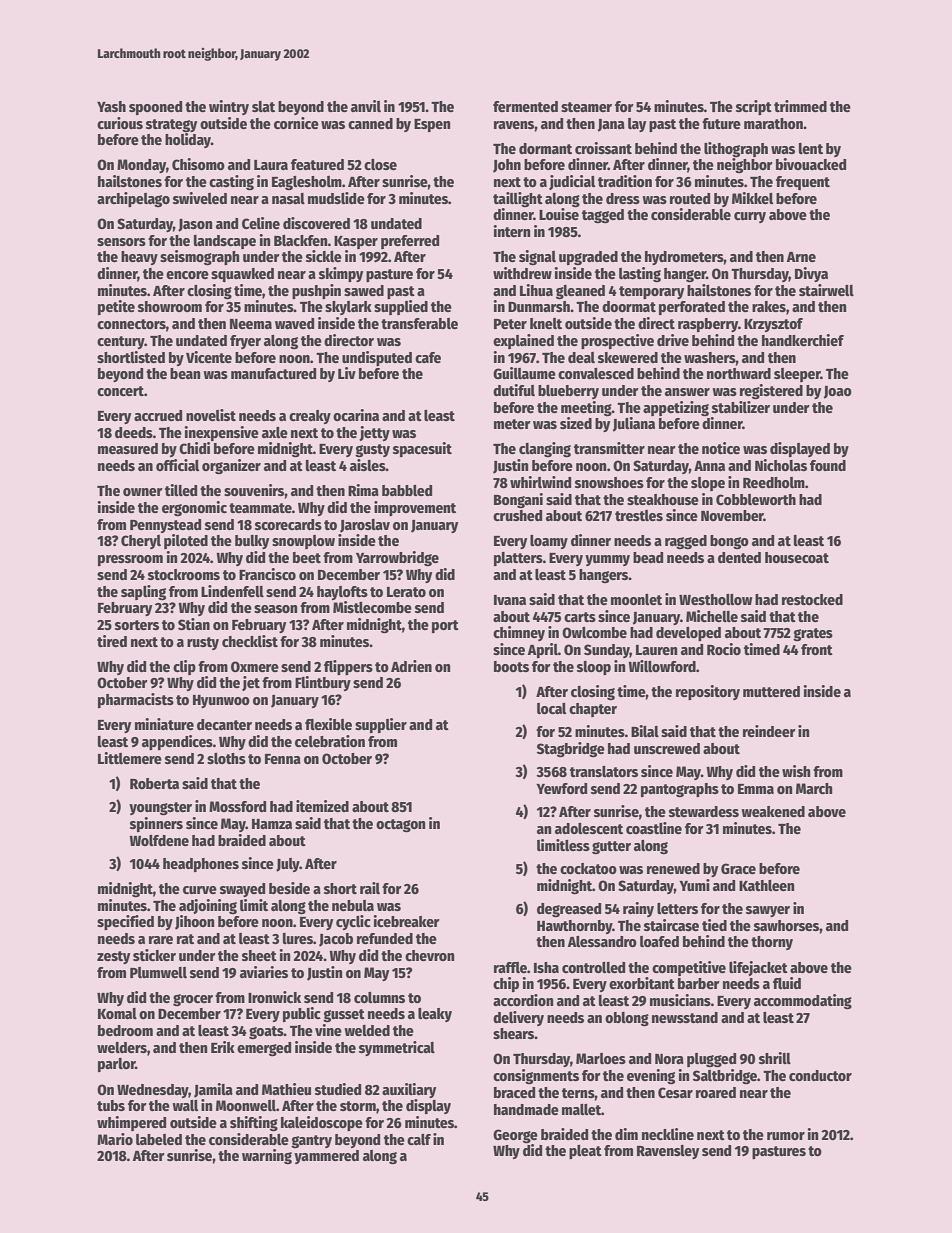 The height and width of the screenshot is (1233, 952). What do you see at coordinates (838, 392) in the screenshot?
I see `Joao` at bounding box center [838, 392].
